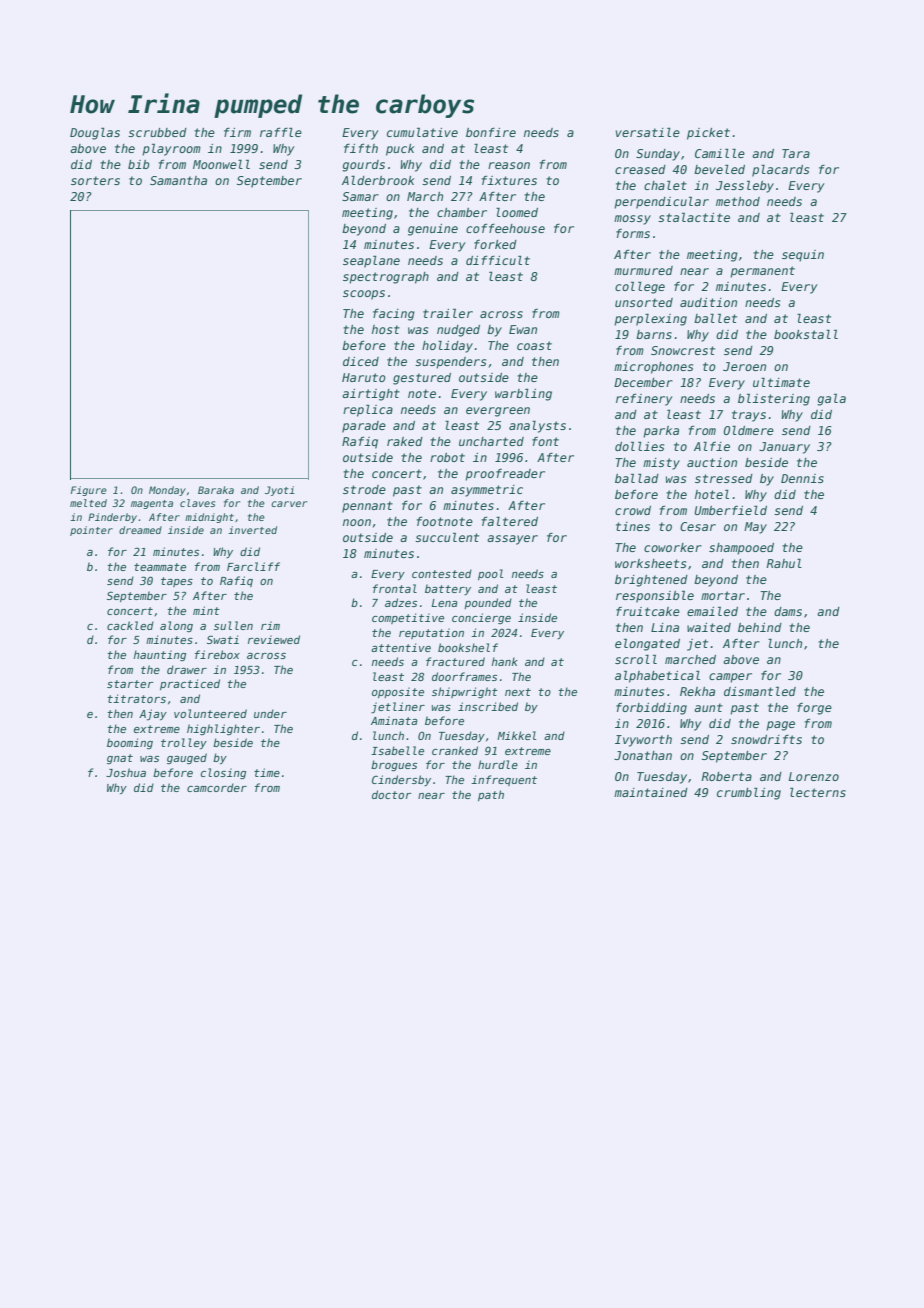  What do you see at coordinates (281, 132) in the page?
I see `raffle` at bounding box center [281, 132].
